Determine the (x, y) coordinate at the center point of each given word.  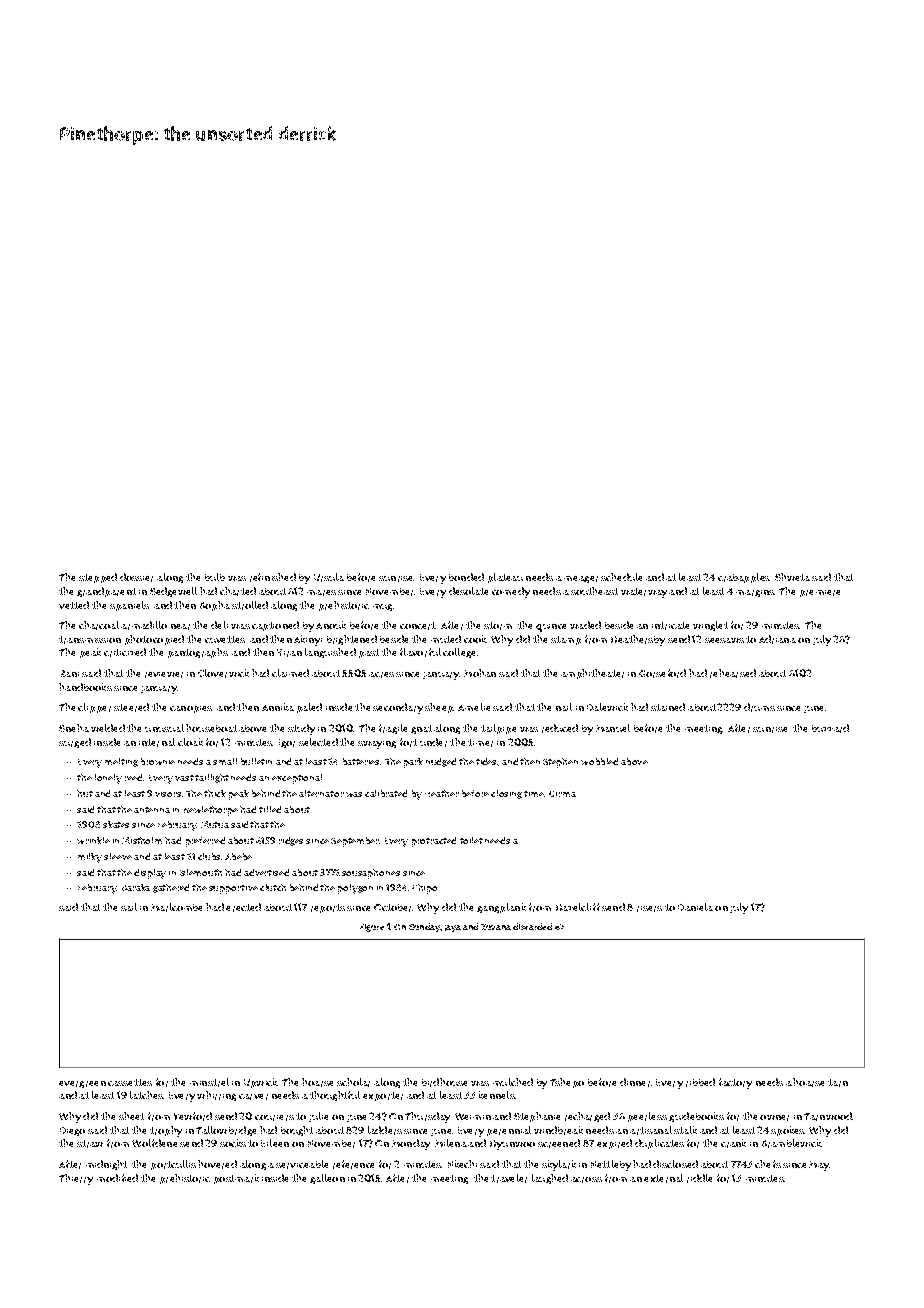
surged (75, 743)
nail (564, 707)
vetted (74, 605)
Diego (72, 1131)
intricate (670, 626)
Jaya (453, 928)
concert (418, 626)
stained (668, 707)
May (819, 1166)
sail (129, 907)
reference (353, 1164)
